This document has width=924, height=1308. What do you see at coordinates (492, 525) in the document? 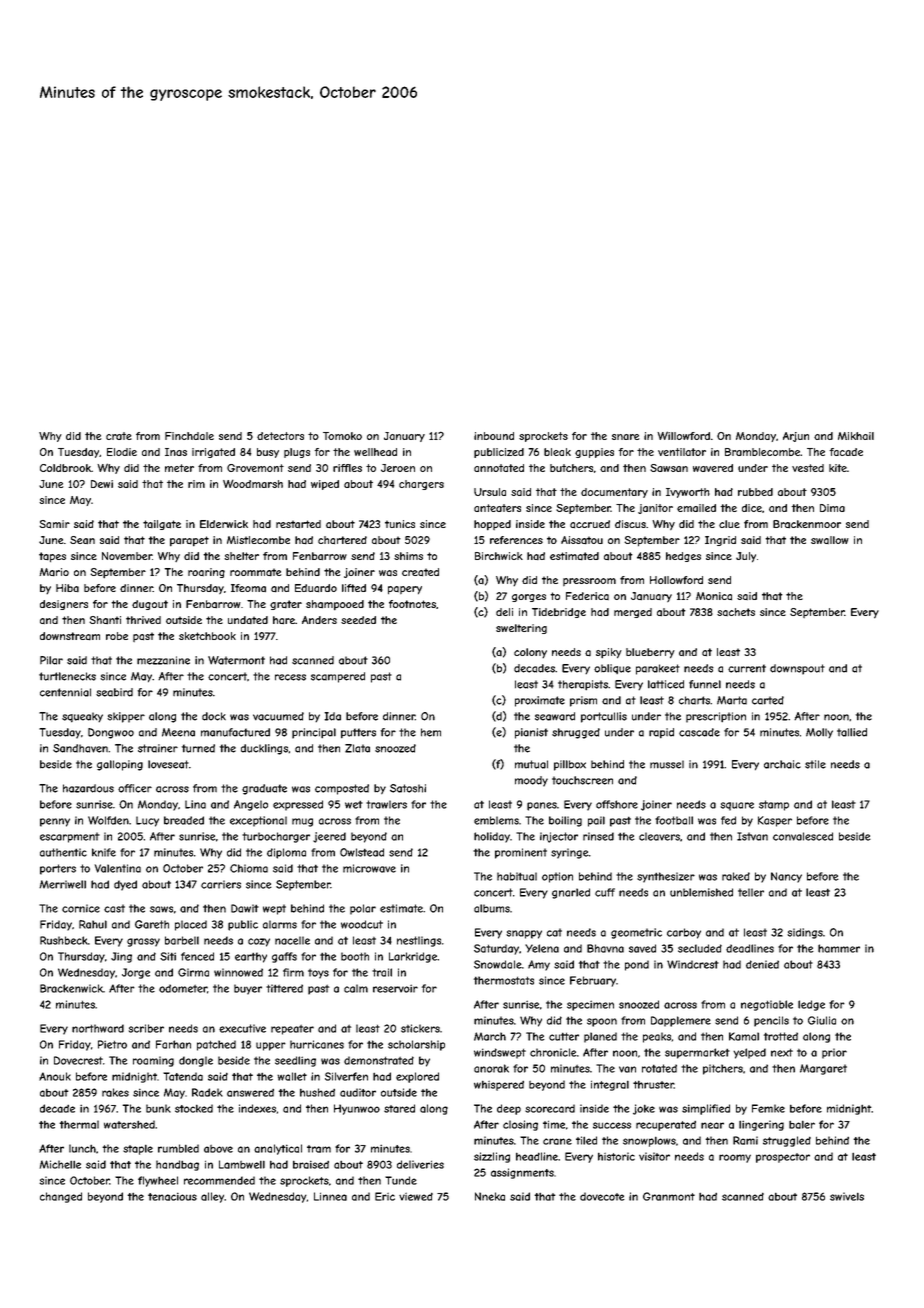
I see `hopped` at bounding box center [492, 525].
